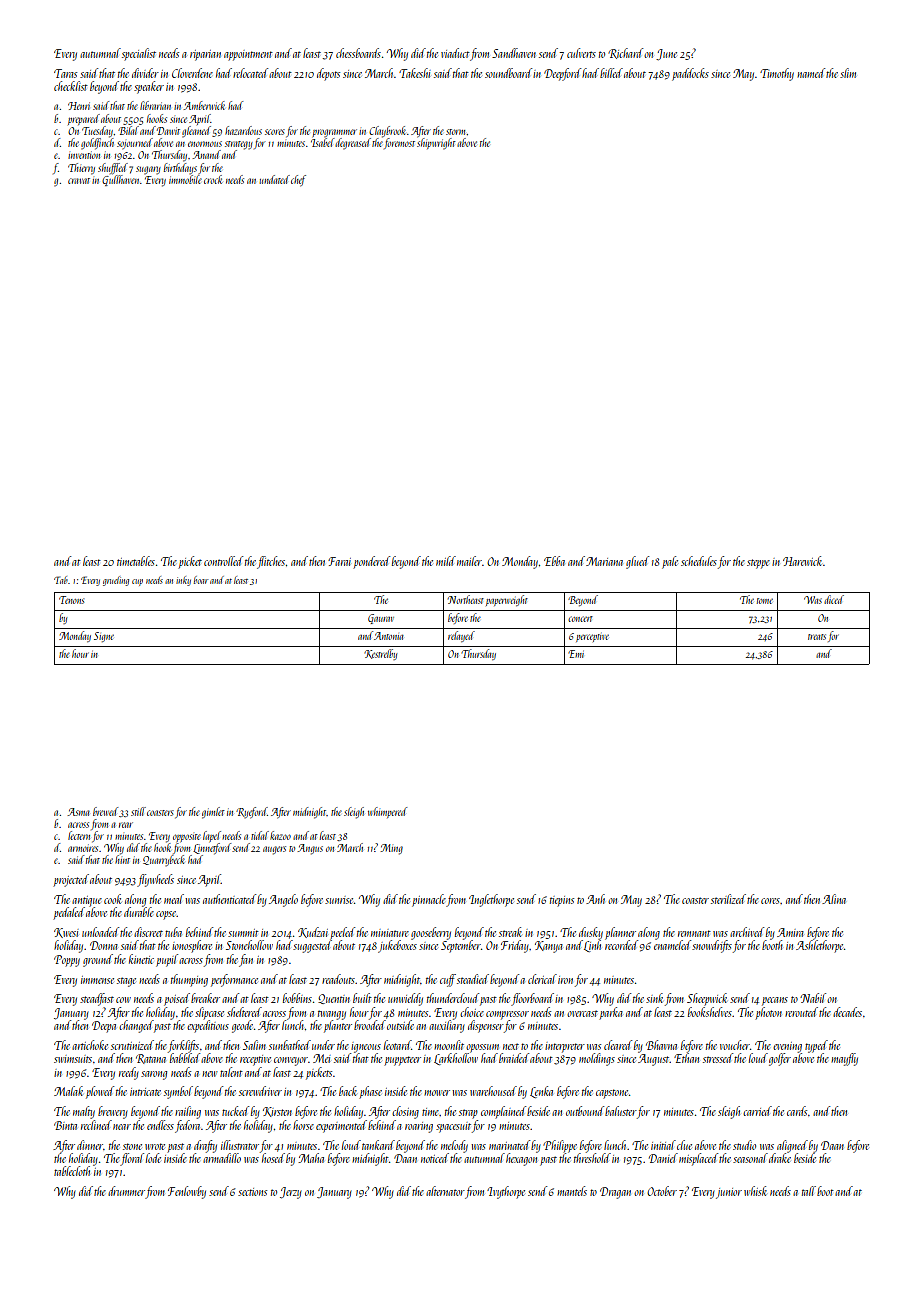  I want to click on alternator, so click(445, 1191).
